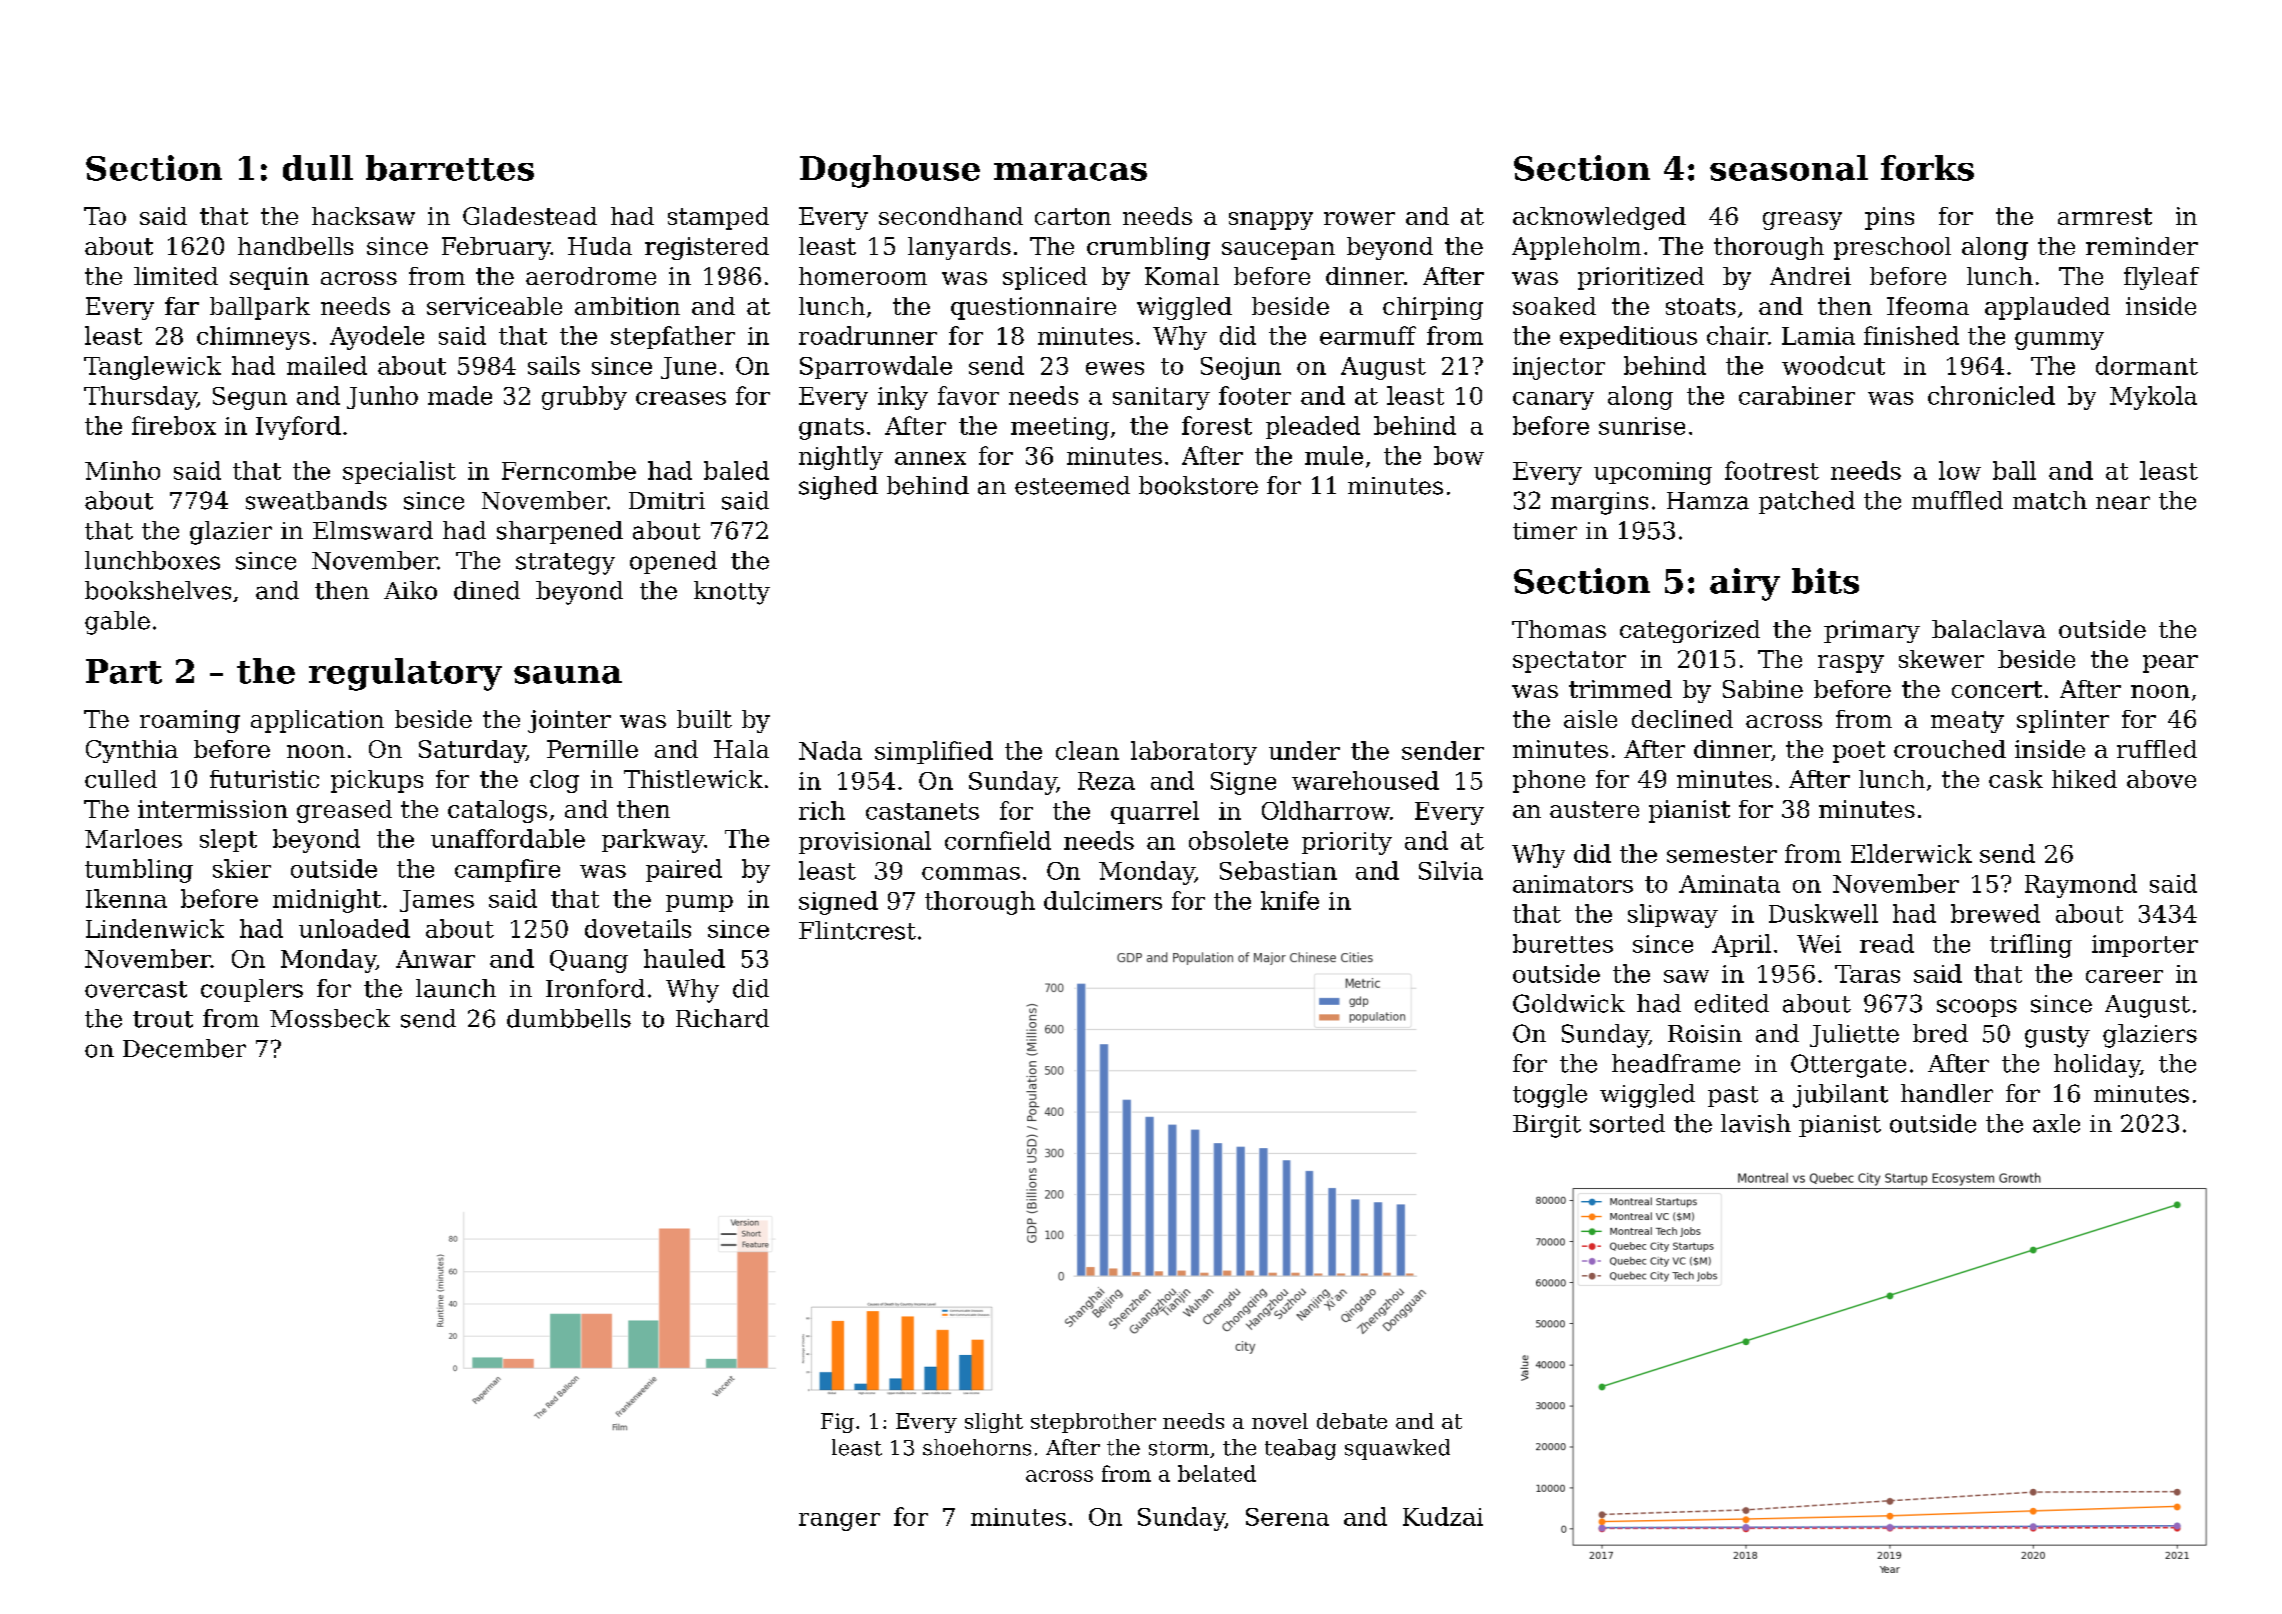 The image size is (2282, 1614). I want to click on trout, so click(163, 1019).
